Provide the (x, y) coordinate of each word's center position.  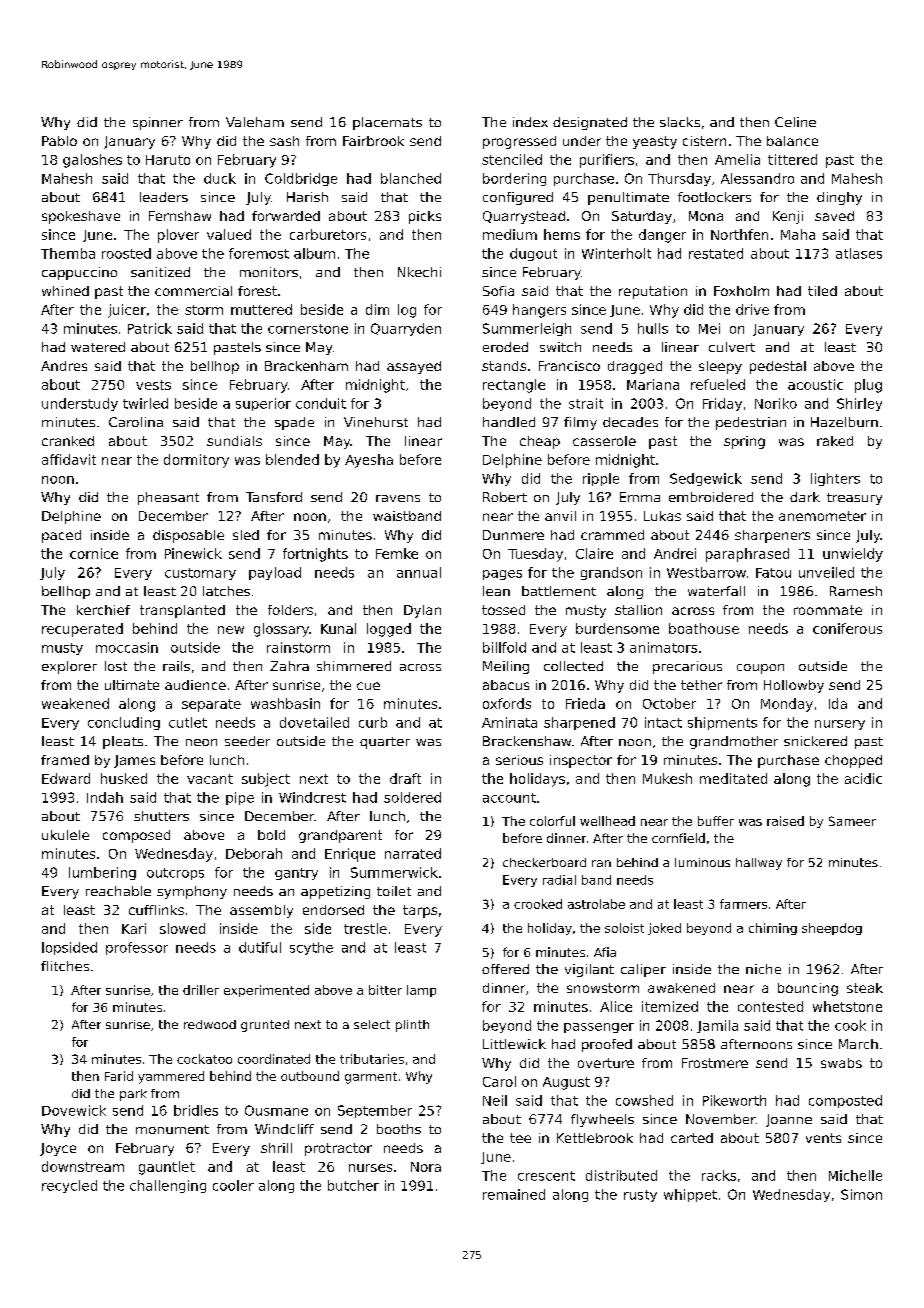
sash (284, 141)
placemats (387, 123)
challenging (168, 1186)
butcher (353, 1185)
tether (701, 685)
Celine (795, 122)
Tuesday (535, 555)
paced (61, 536)
